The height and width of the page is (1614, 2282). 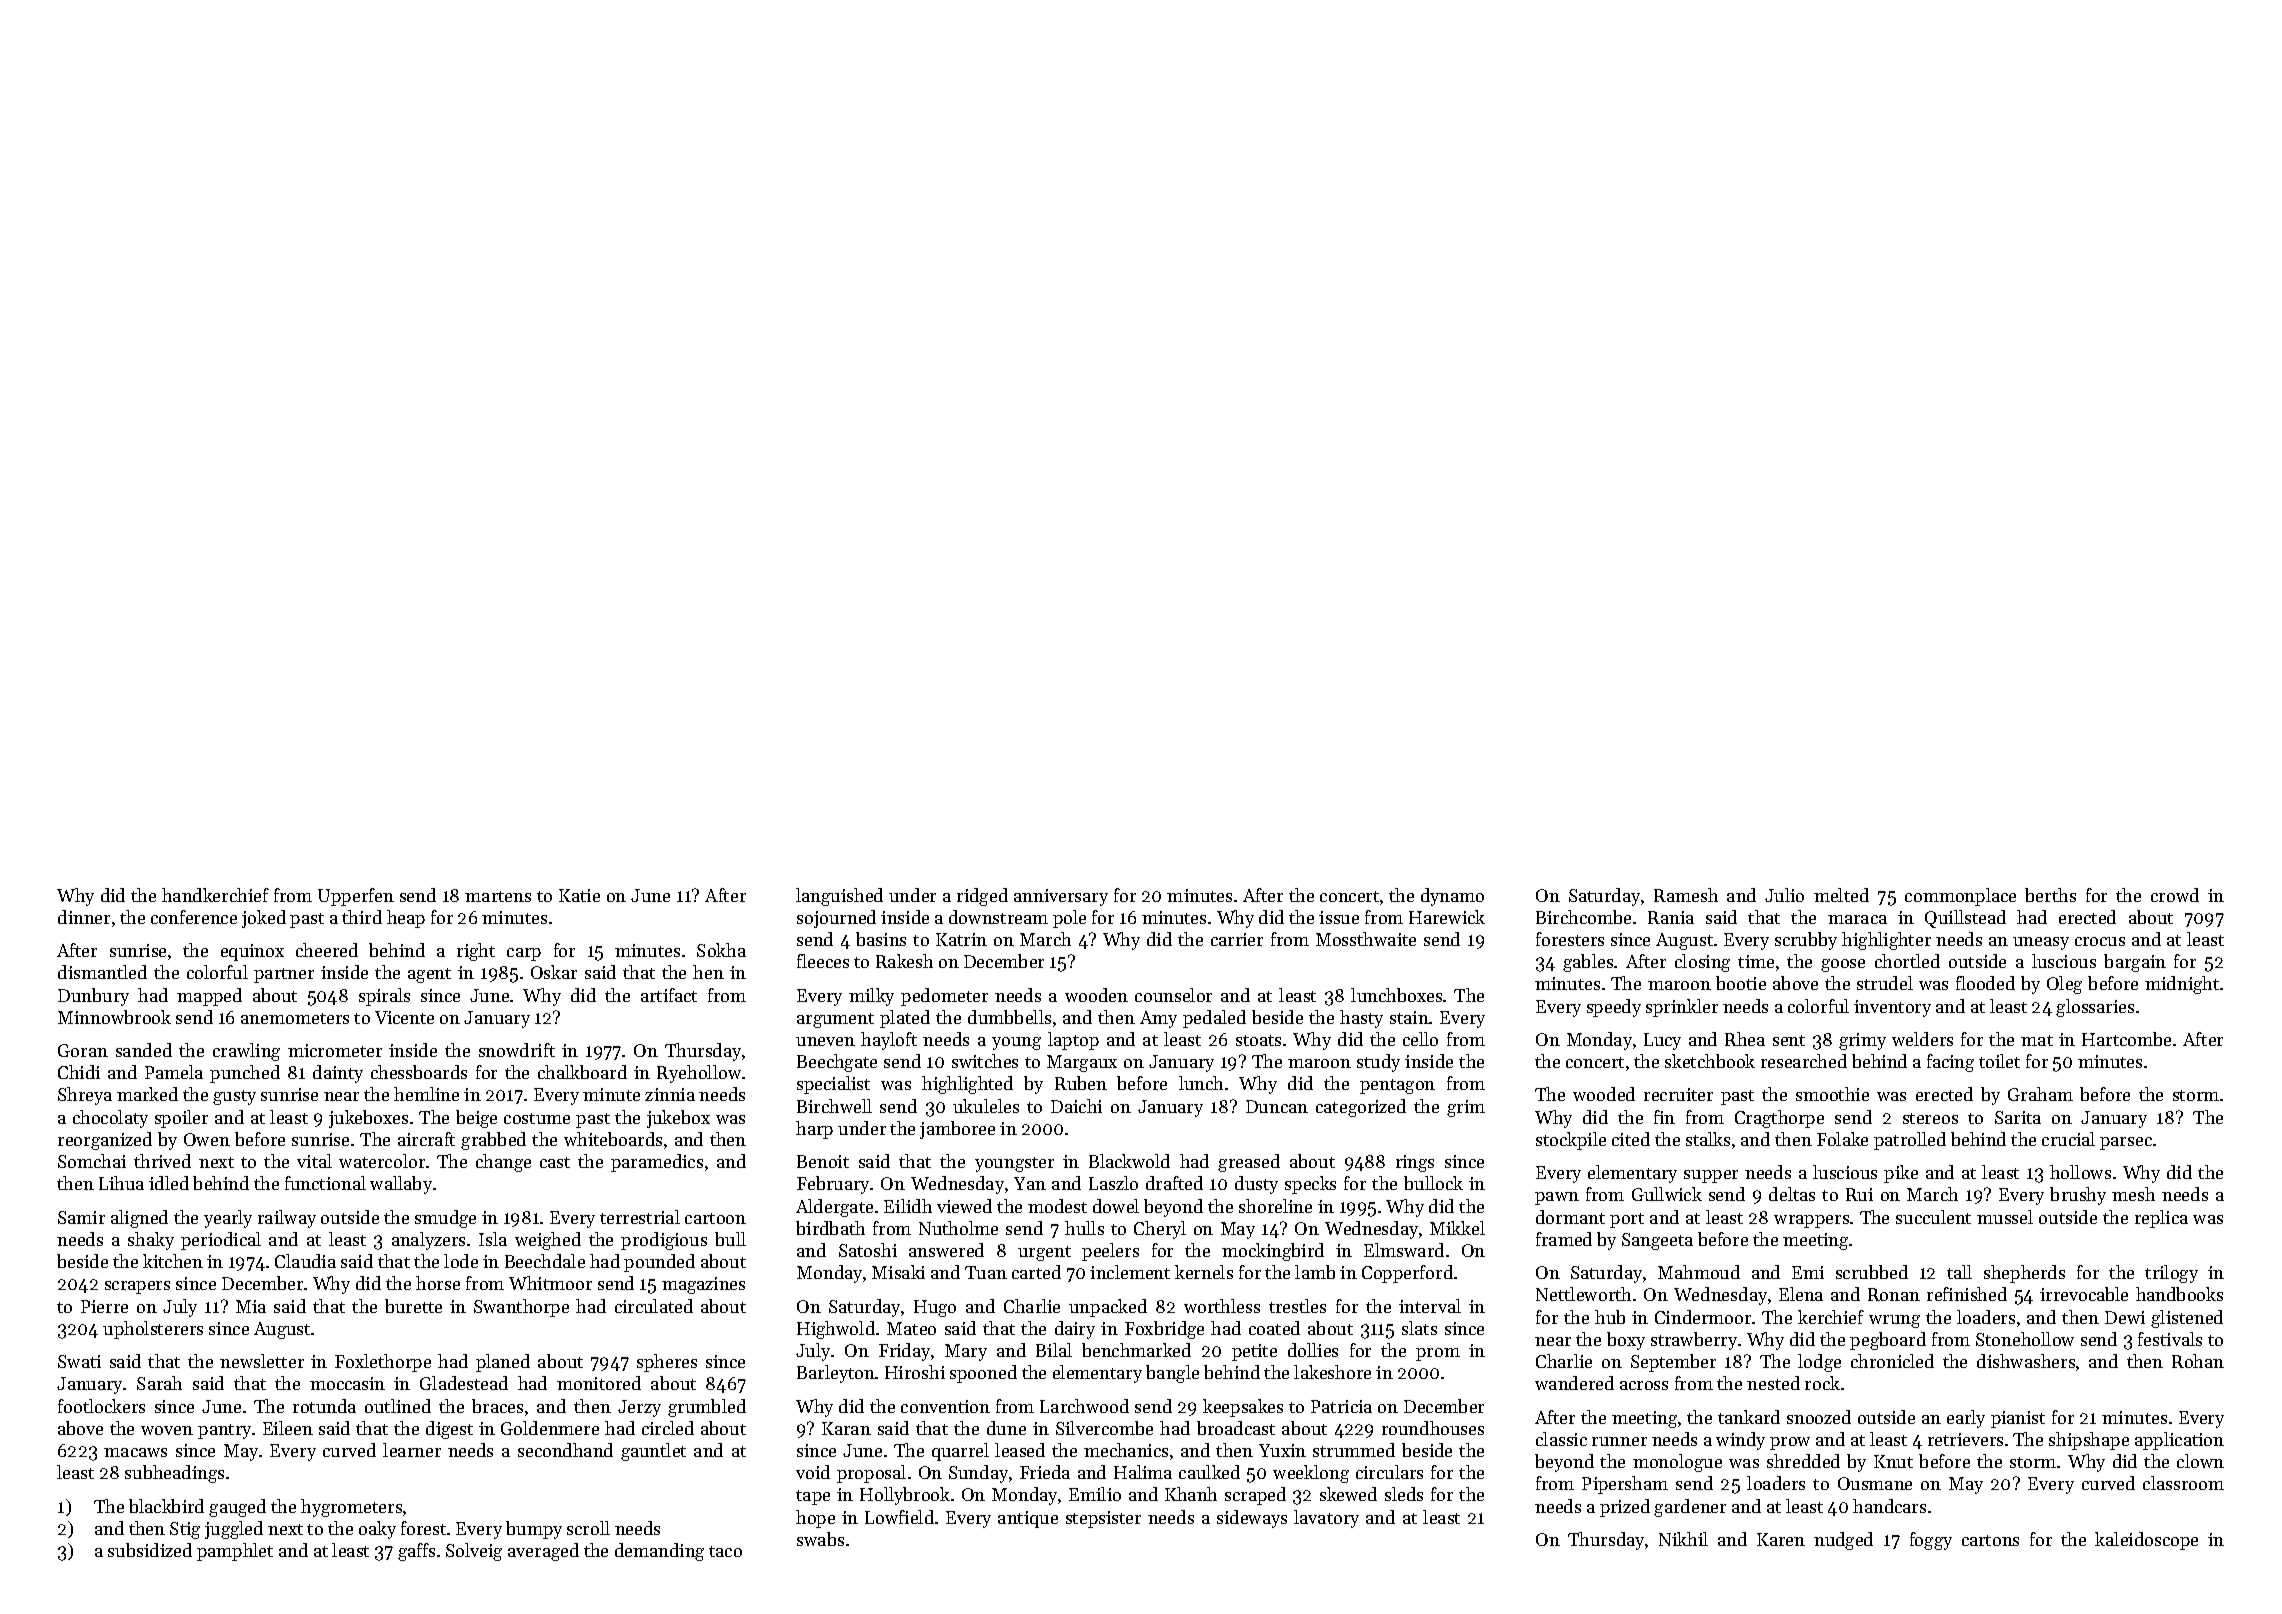 What do you see at coordinates (2041, 943) in the page?
I see `uneasy` at bounding box center [2041, 943].
